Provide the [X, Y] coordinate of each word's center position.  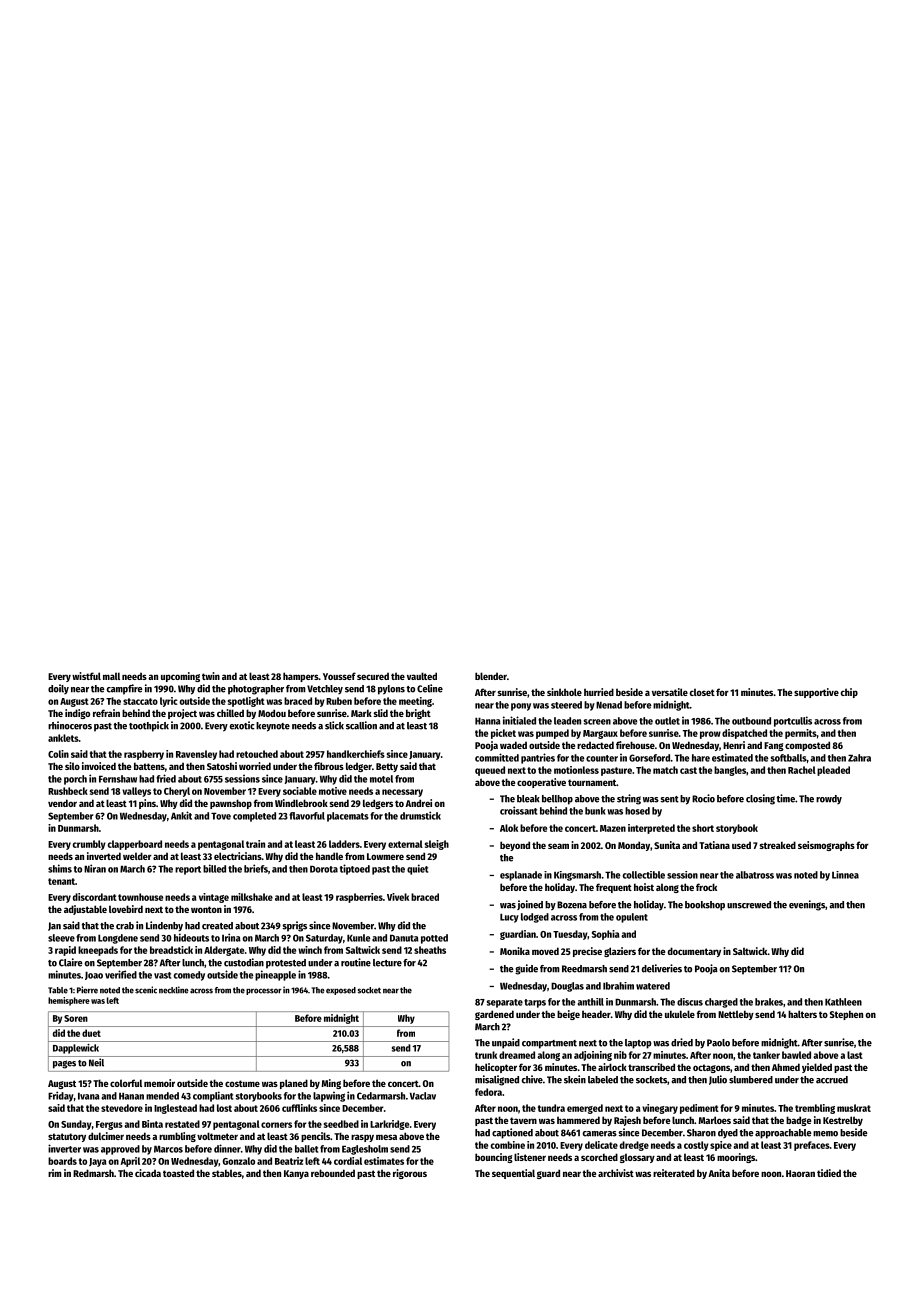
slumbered [751, 1080]
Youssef [339, 676]
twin [211, 676]
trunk [486, 1055]
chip [849, 693]
